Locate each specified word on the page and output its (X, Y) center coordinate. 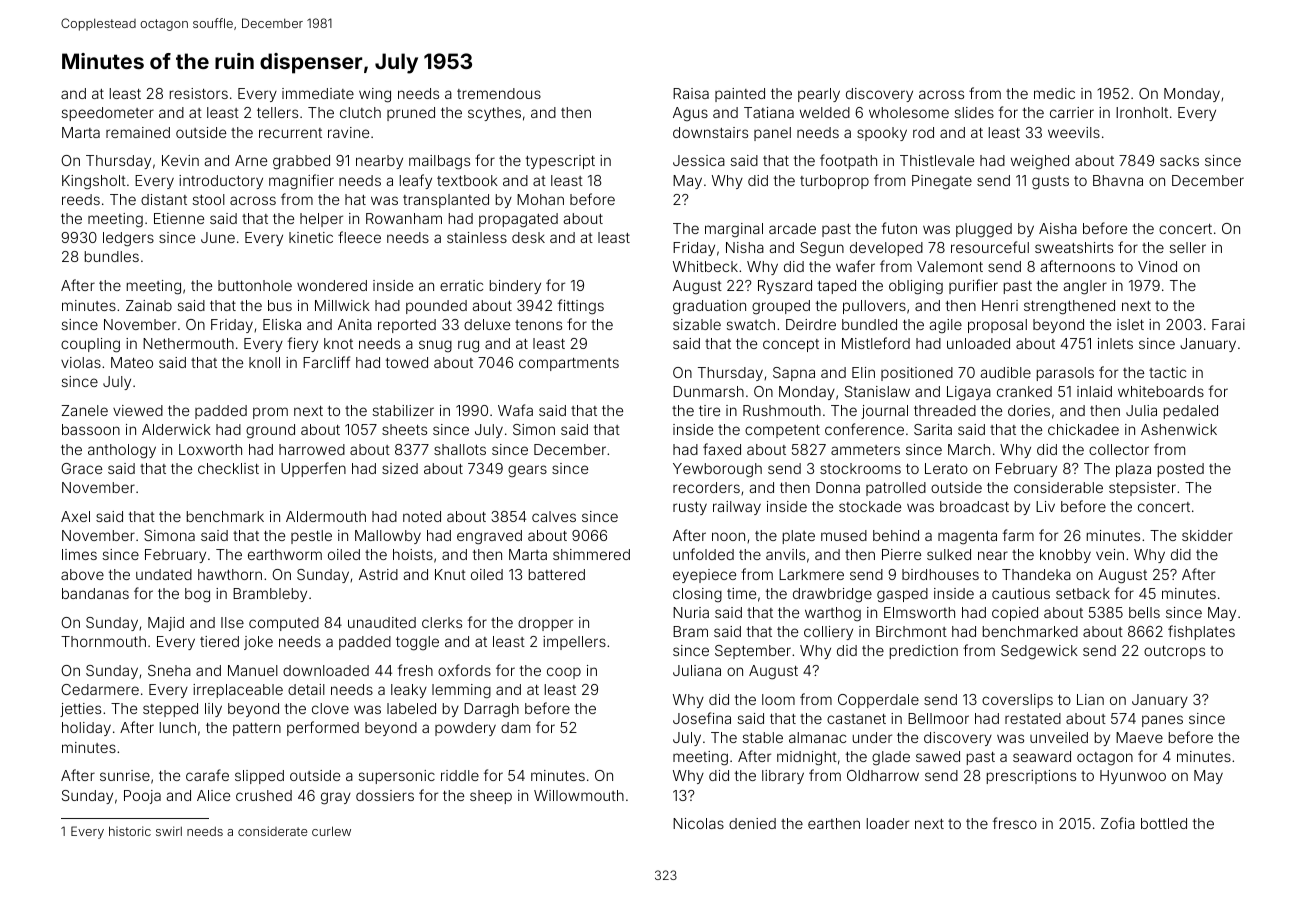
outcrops (1174, 652)
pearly (819, 95)
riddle (460, 775)
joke (258, 643)
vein (1110, 554)
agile (945, 326)
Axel (75, 516)
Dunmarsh (708, 391)
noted (422, 516)
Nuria (691, 612)
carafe (207, 775)
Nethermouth (188, 343)
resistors (199, 93)
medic (1054, 93)
